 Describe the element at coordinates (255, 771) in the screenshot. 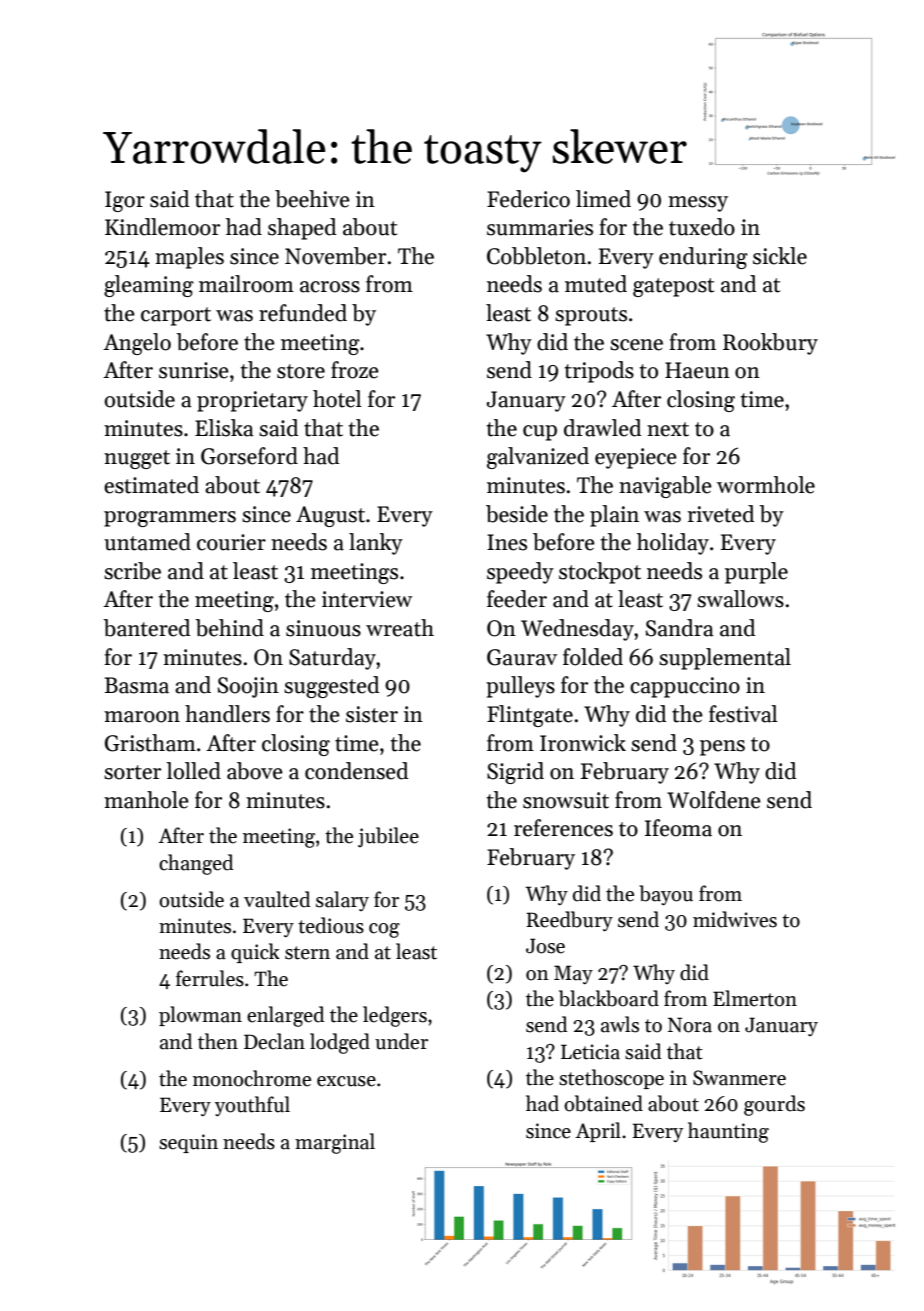

I see `above` at that location.
